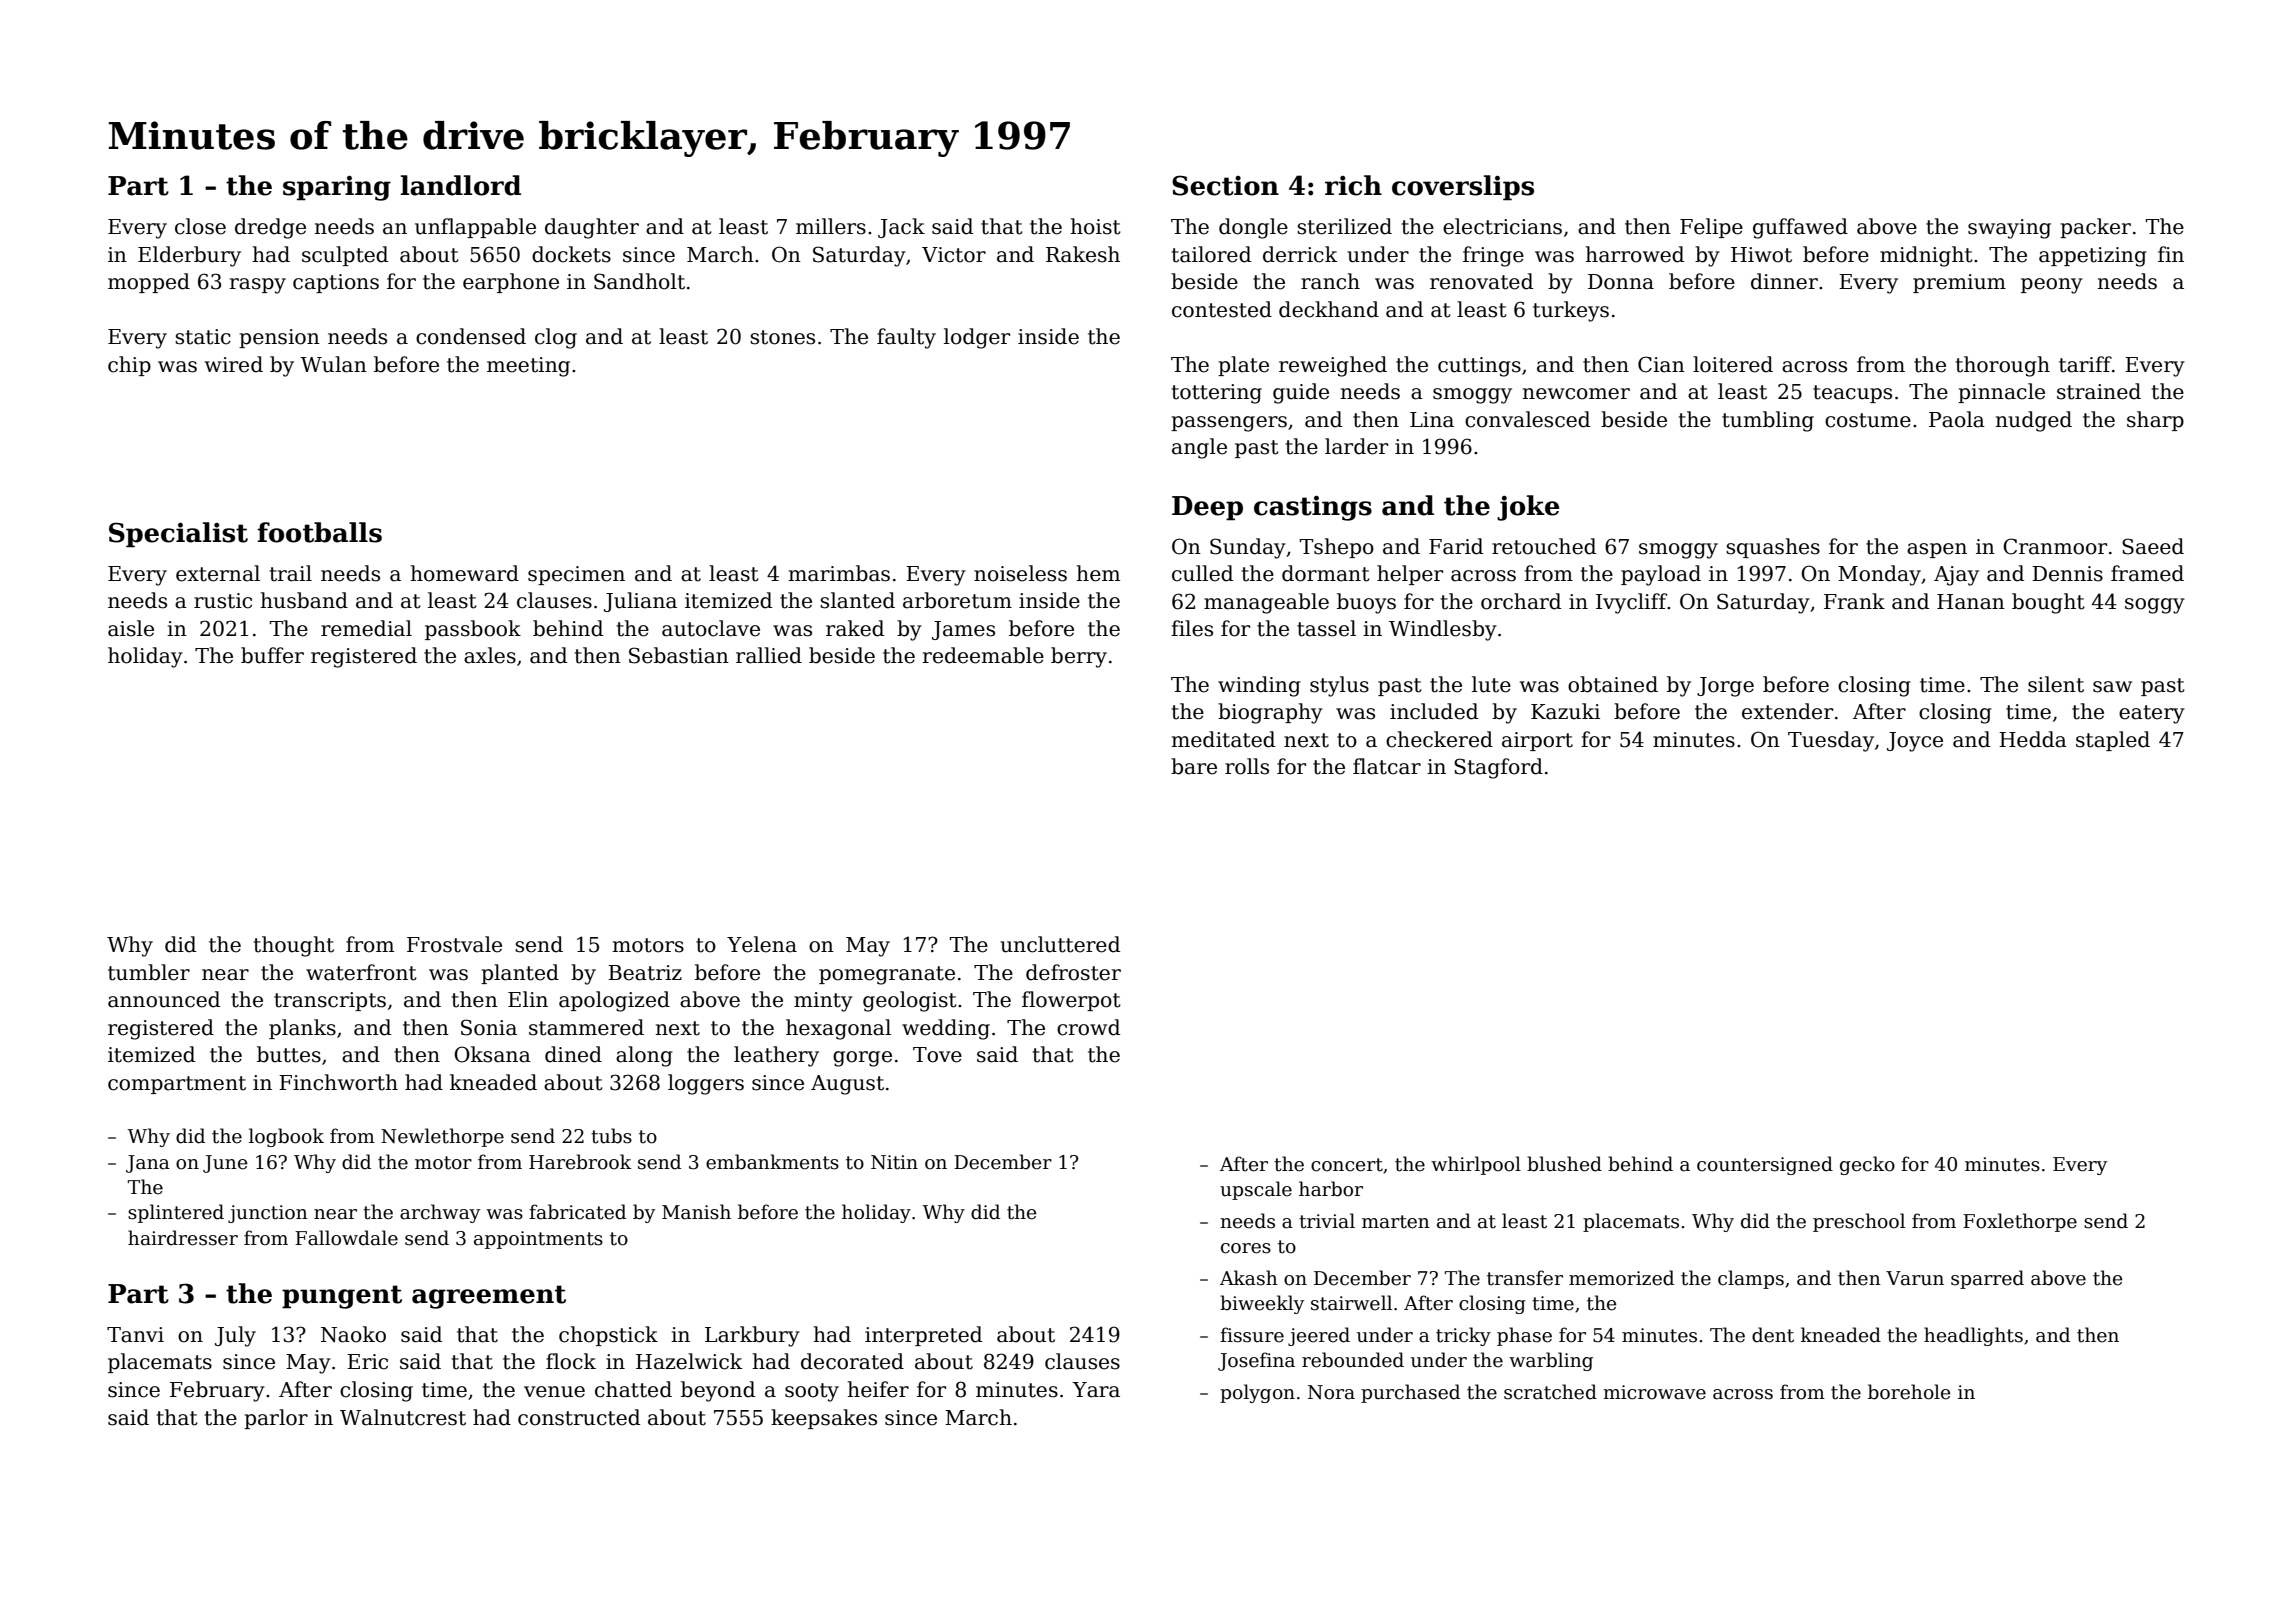 The width and height of the image is (2292, 1620). Describe the element at coordinates (272, 655) in the image. I see `buffer` at that location.
